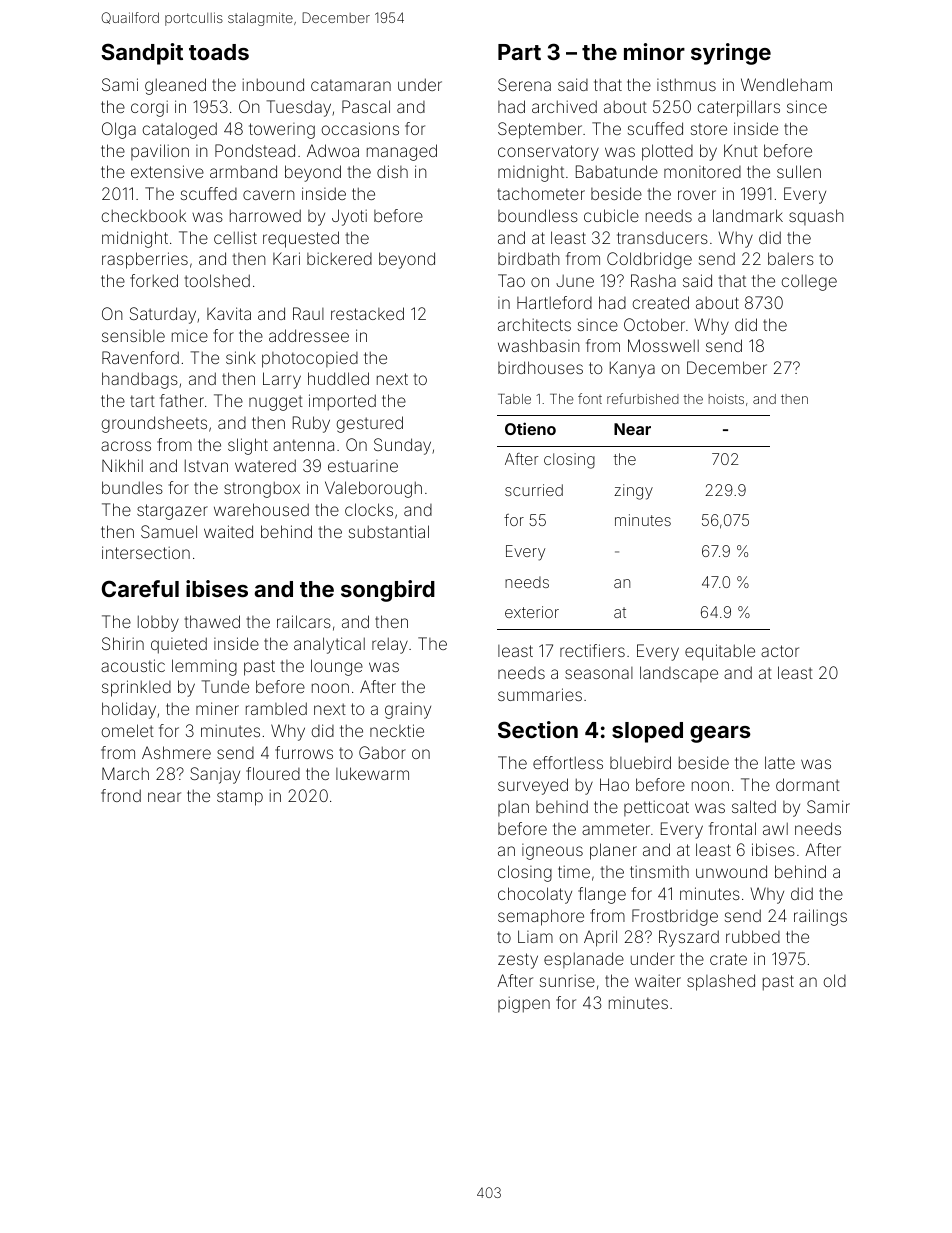  What do you see at coordinates (169, 531) in the screenshot?
I see `Samuel` at bounding box center [169, 531].
